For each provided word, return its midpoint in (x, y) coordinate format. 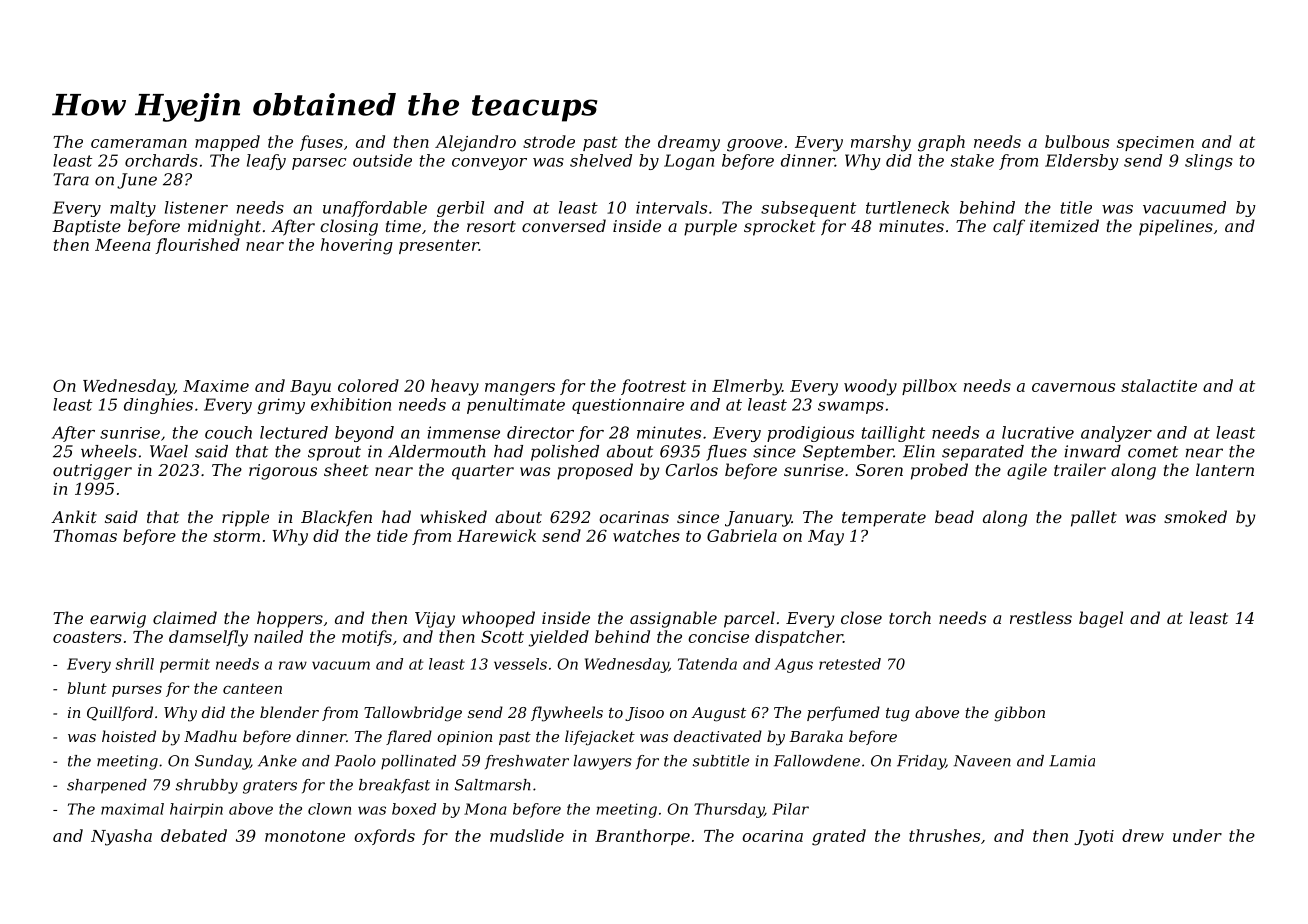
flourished (197, 246)
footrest (653, 387)
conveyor (489, 164)
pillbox (929, 387)
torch (910, 617)
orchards (161, 160)
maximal (132, 809)
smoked (1195, 516)
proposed (595, 471)
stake (972, 160)
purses (137, 691)
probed (939, 471)
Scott (502, 636)
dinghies (158, 406)
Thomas (85, 535)
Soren (879, 470)
